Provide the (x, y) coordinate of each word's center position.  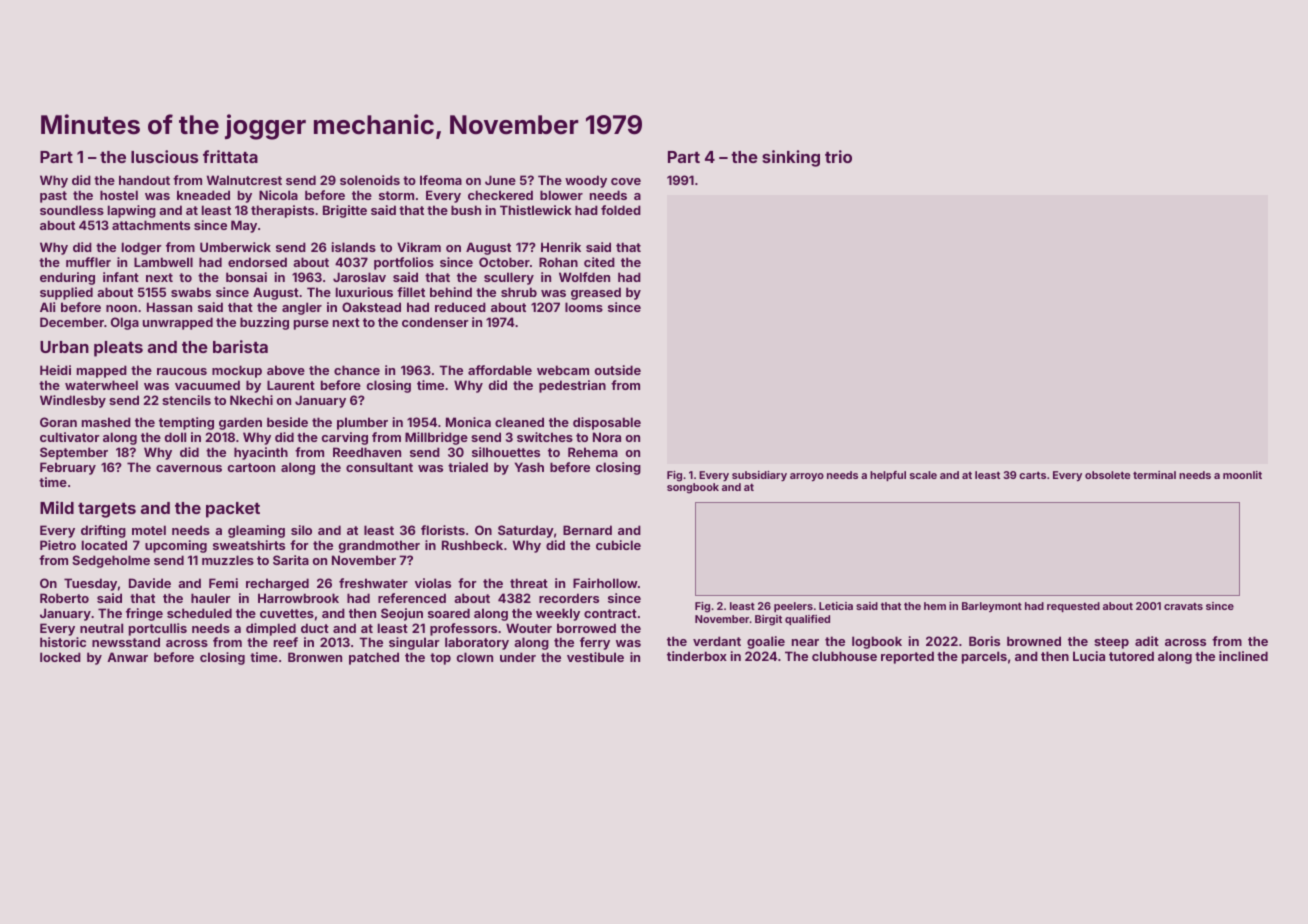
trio (838, 156)
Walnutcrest (244, 180)
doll (175, 437)
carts (1032, 475)
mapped (102, 371)
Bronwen (315, 657)
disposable (607, 423)
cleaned (519, 422)
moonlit (1242, 475)
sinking (791, 158)
